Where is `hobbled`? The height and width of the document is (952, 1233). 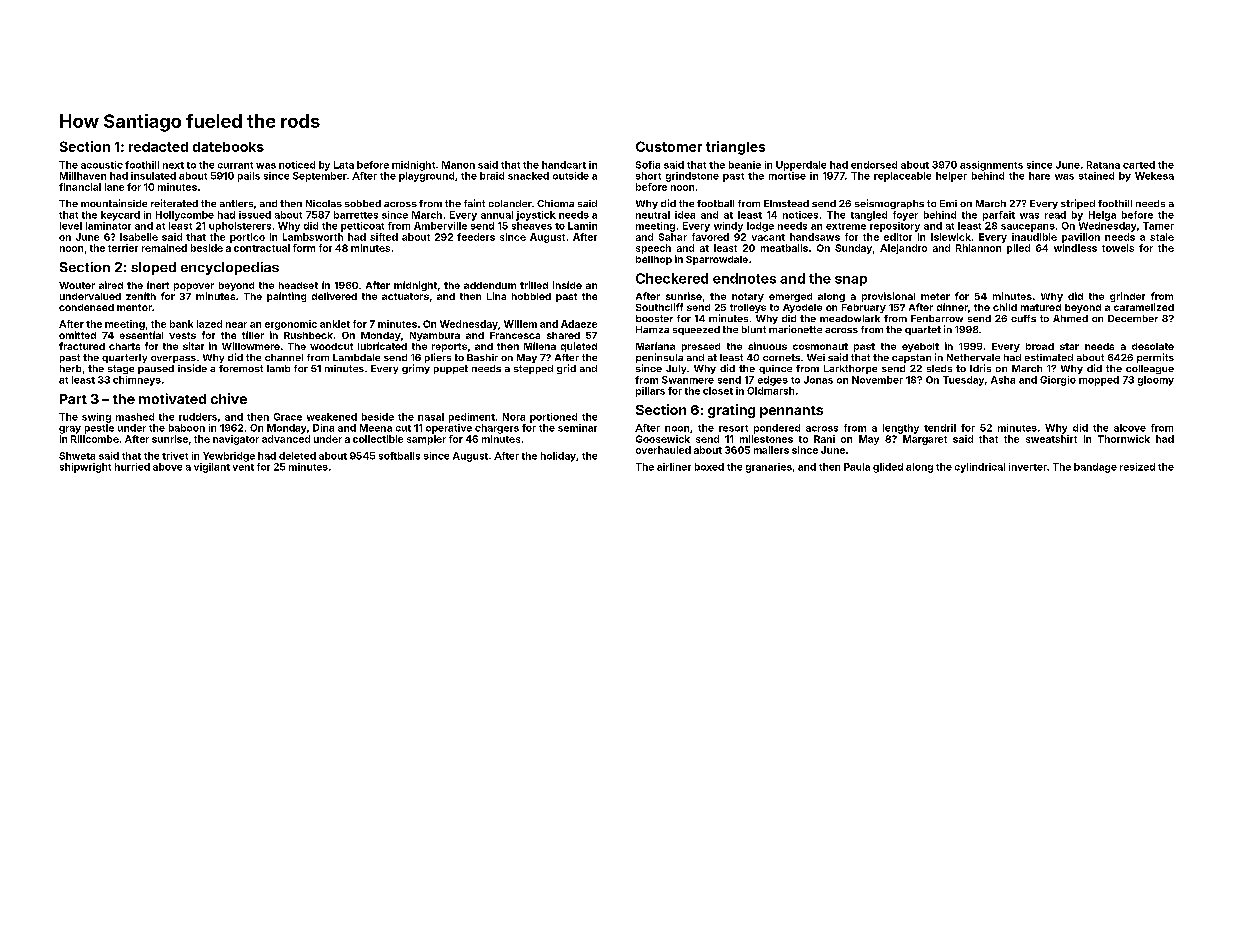 hobbled is located at coordinates (531, 296).
